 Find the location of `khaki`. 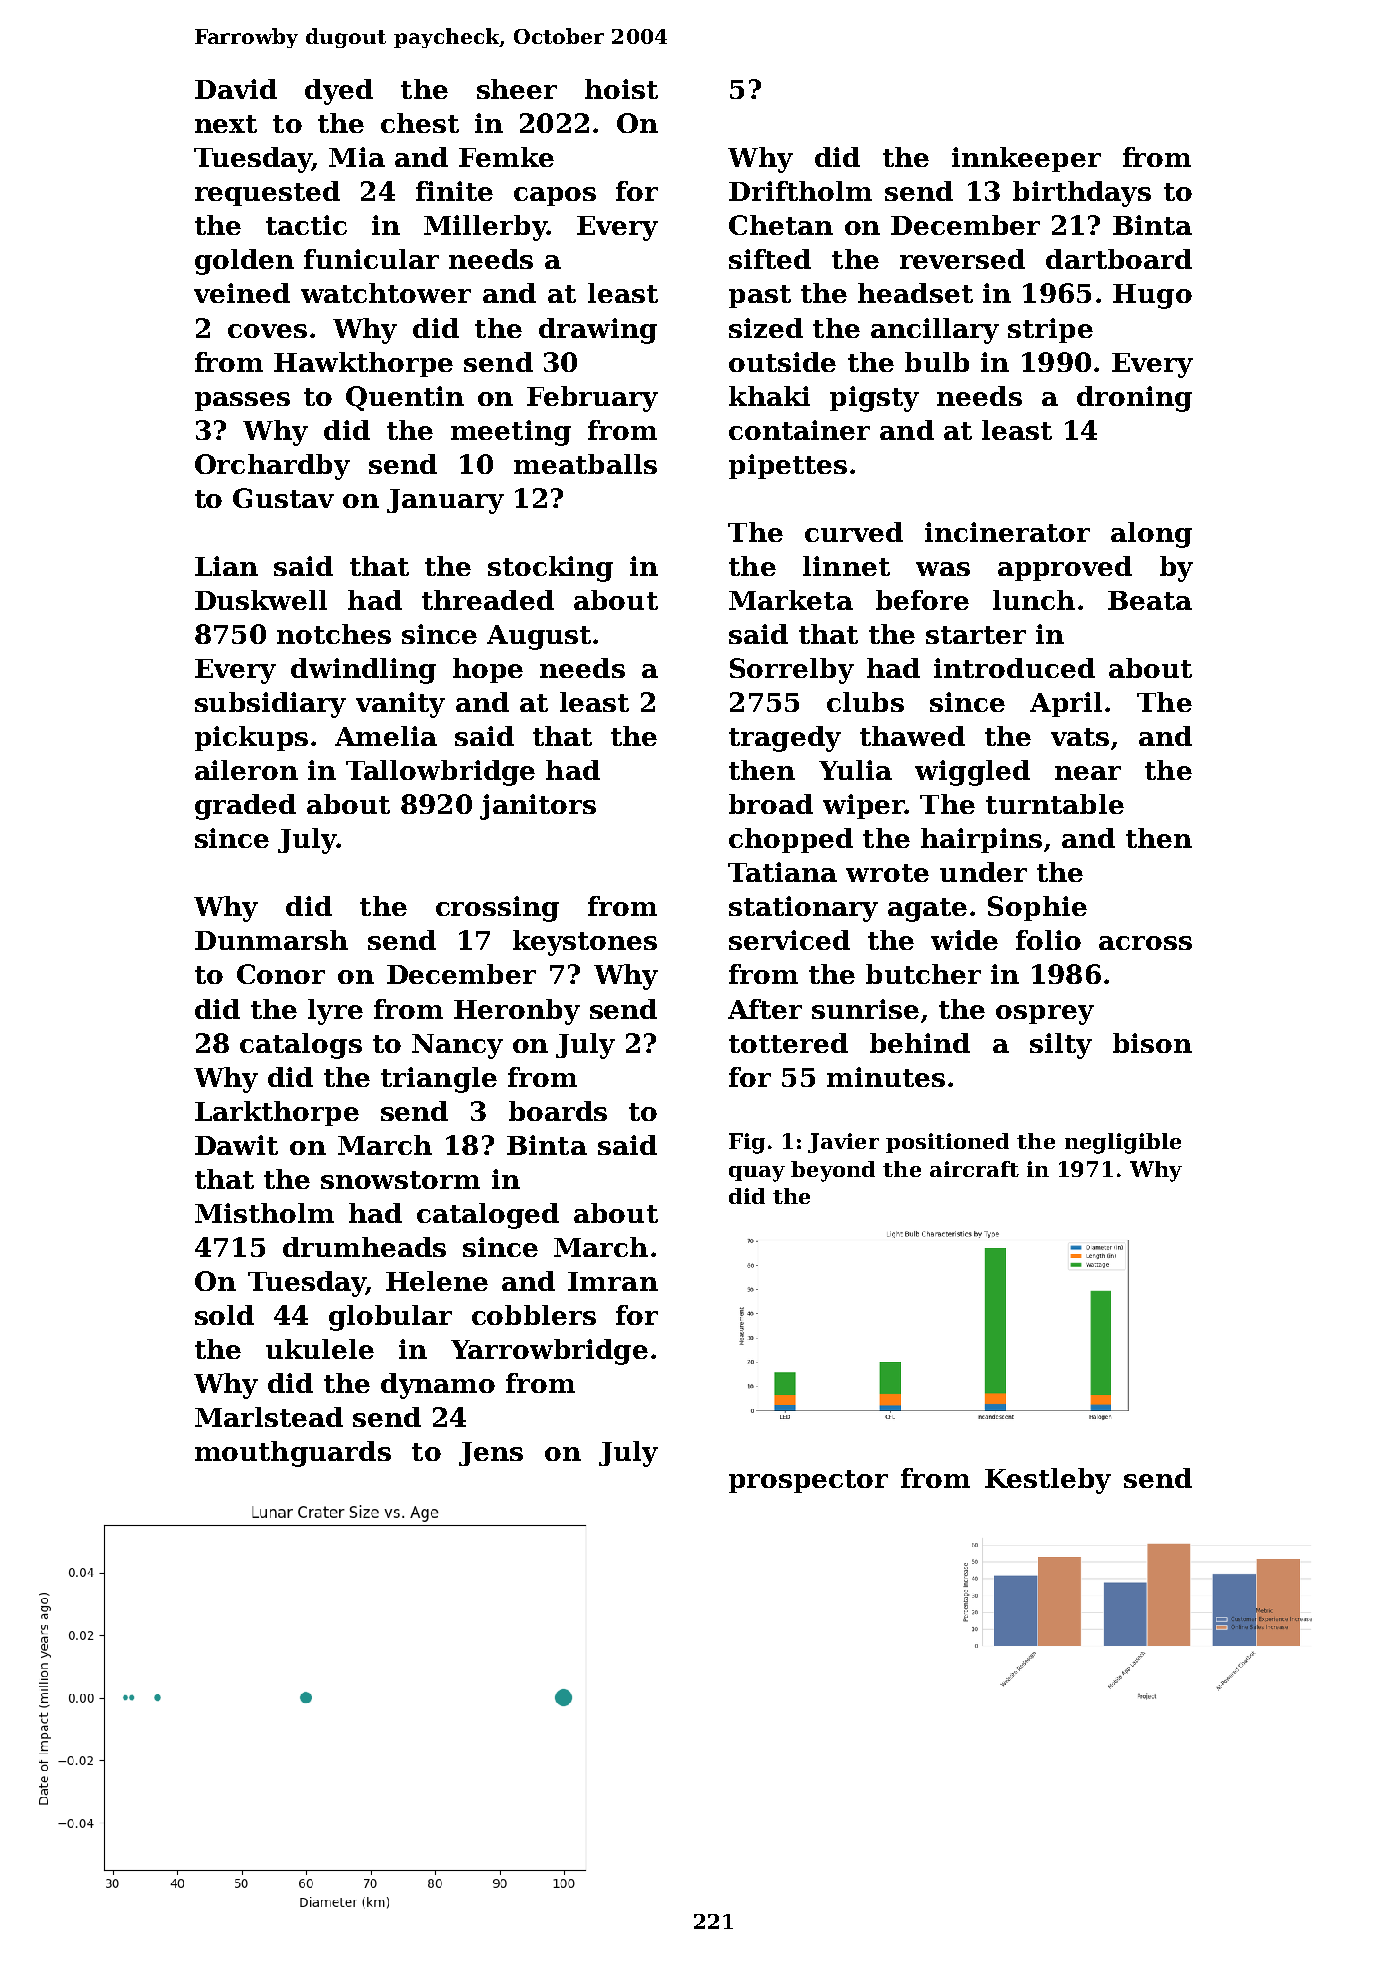

khaki is located at coordinates (769, 396).
